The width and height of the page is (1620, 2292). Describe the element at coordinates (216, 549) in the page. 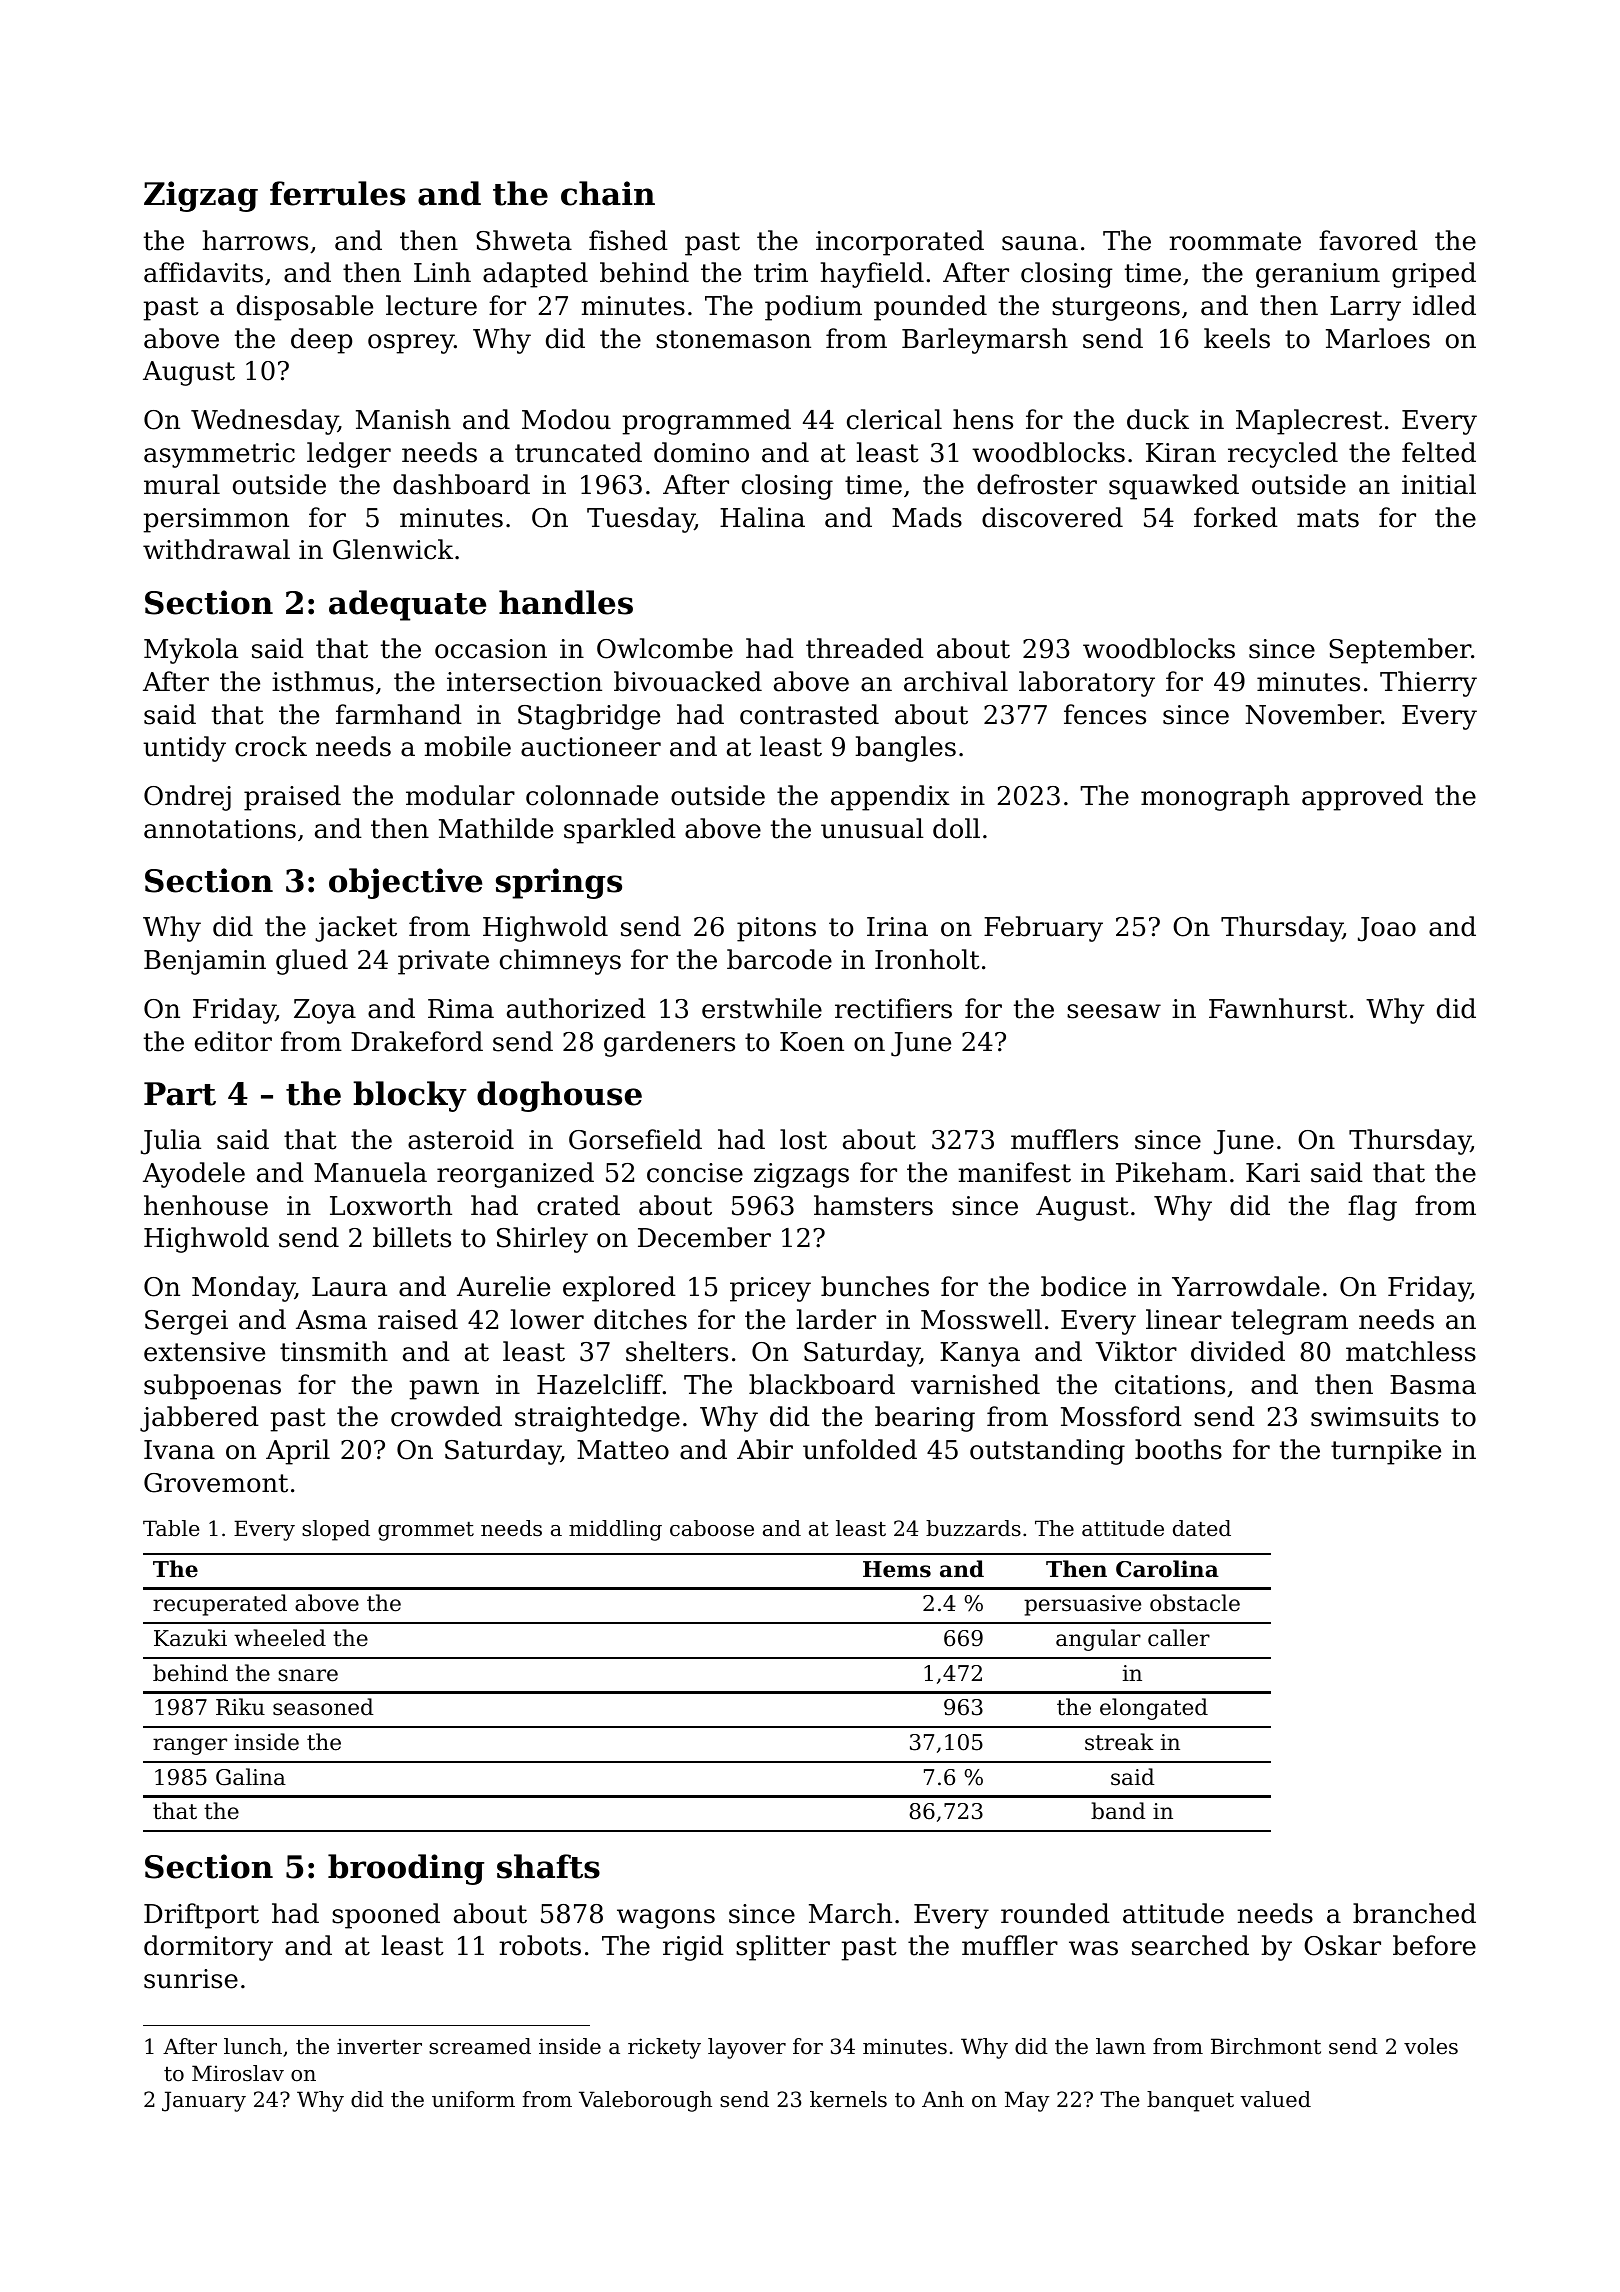

I see `withdrawal` at that location.
